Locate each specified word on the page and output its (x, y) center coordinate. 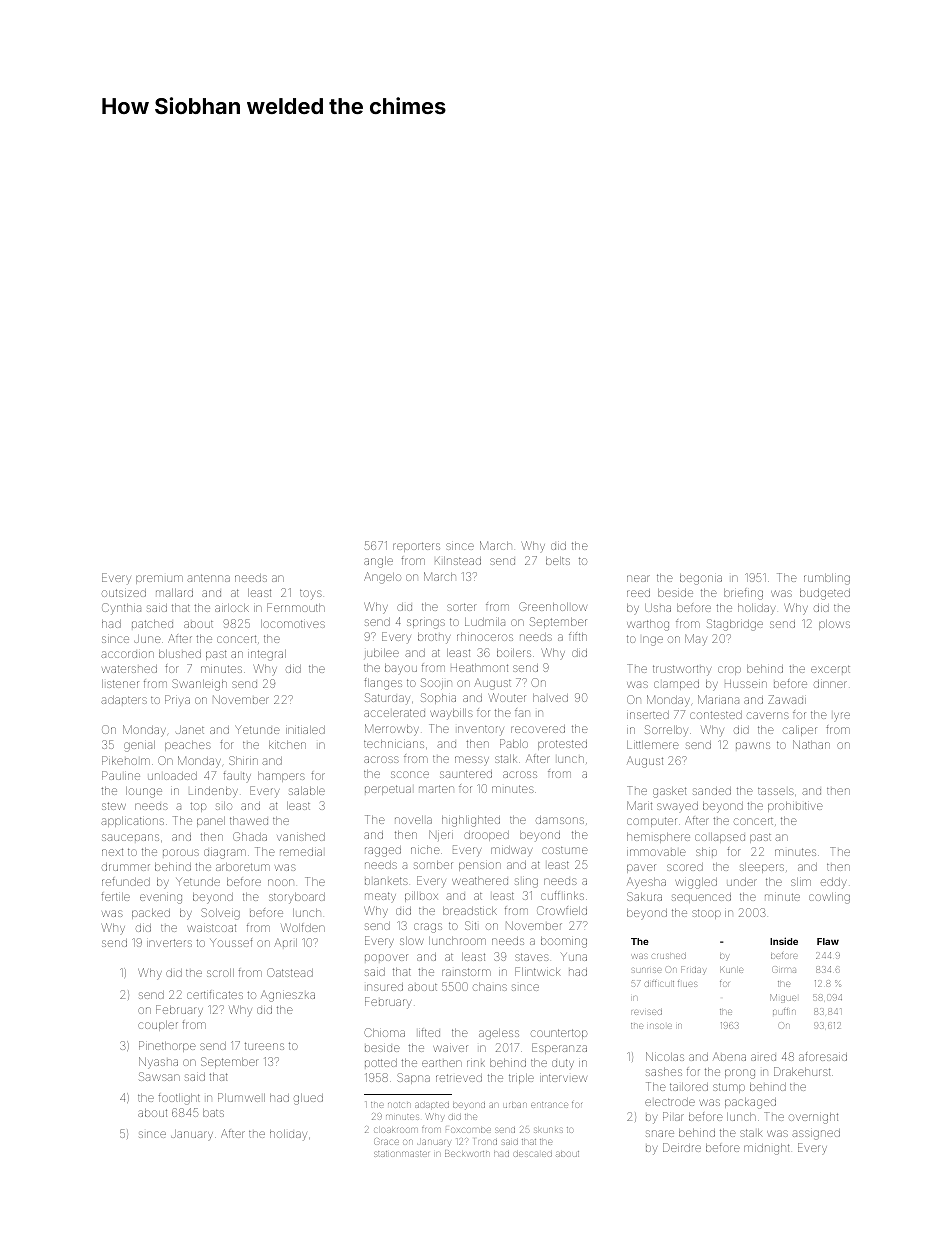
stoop (706, 914)
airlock (232, 608)
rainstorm (466, 972)
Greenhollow (553, 606)
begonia (701, 579)
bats (213, 1113)
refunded (126, 881)
